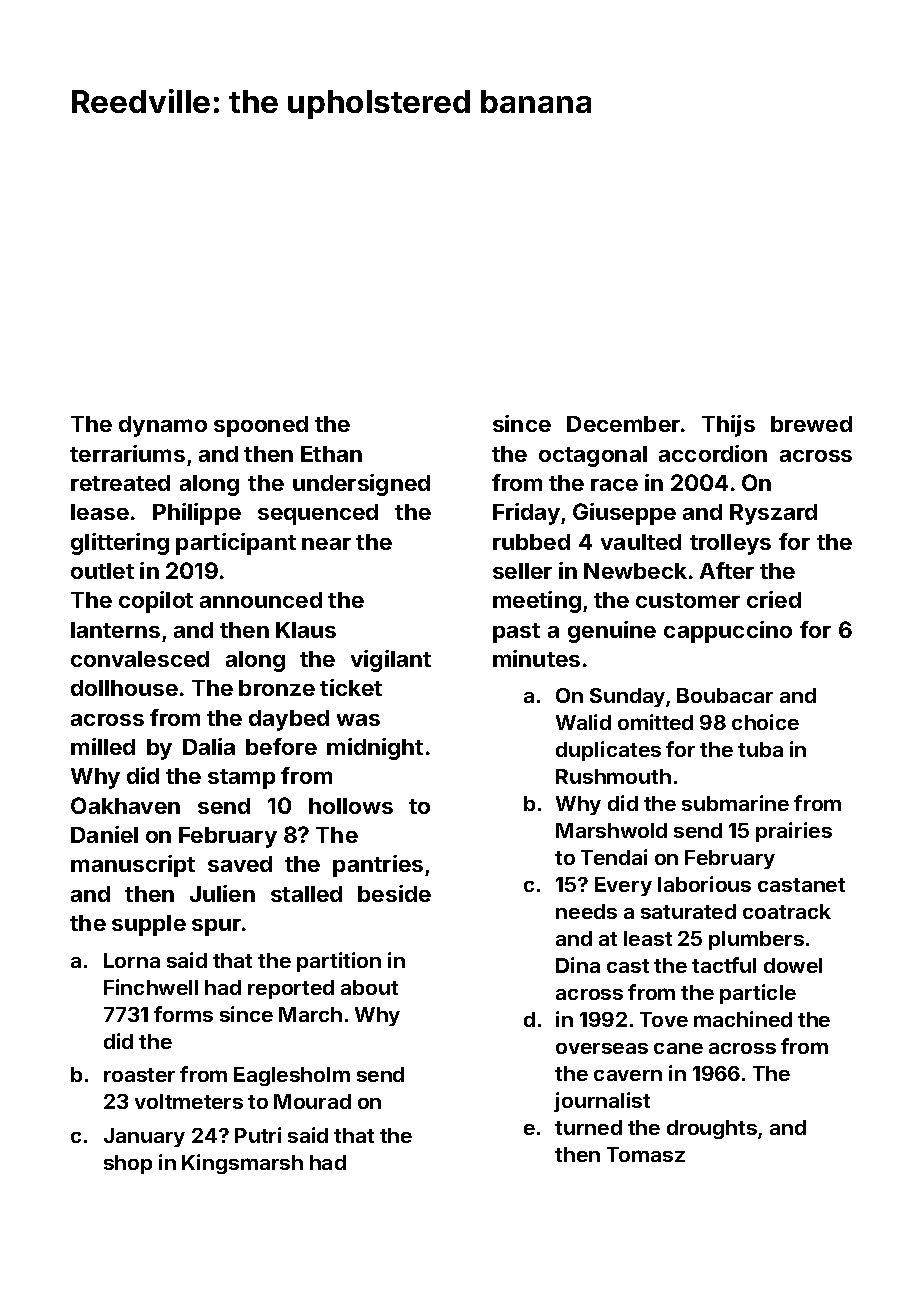 The image size is (924, 1311). What do you see at coordinates (712, 1129) in the screenshot?
I see `droughts` at bounding box center [712, 1129].
